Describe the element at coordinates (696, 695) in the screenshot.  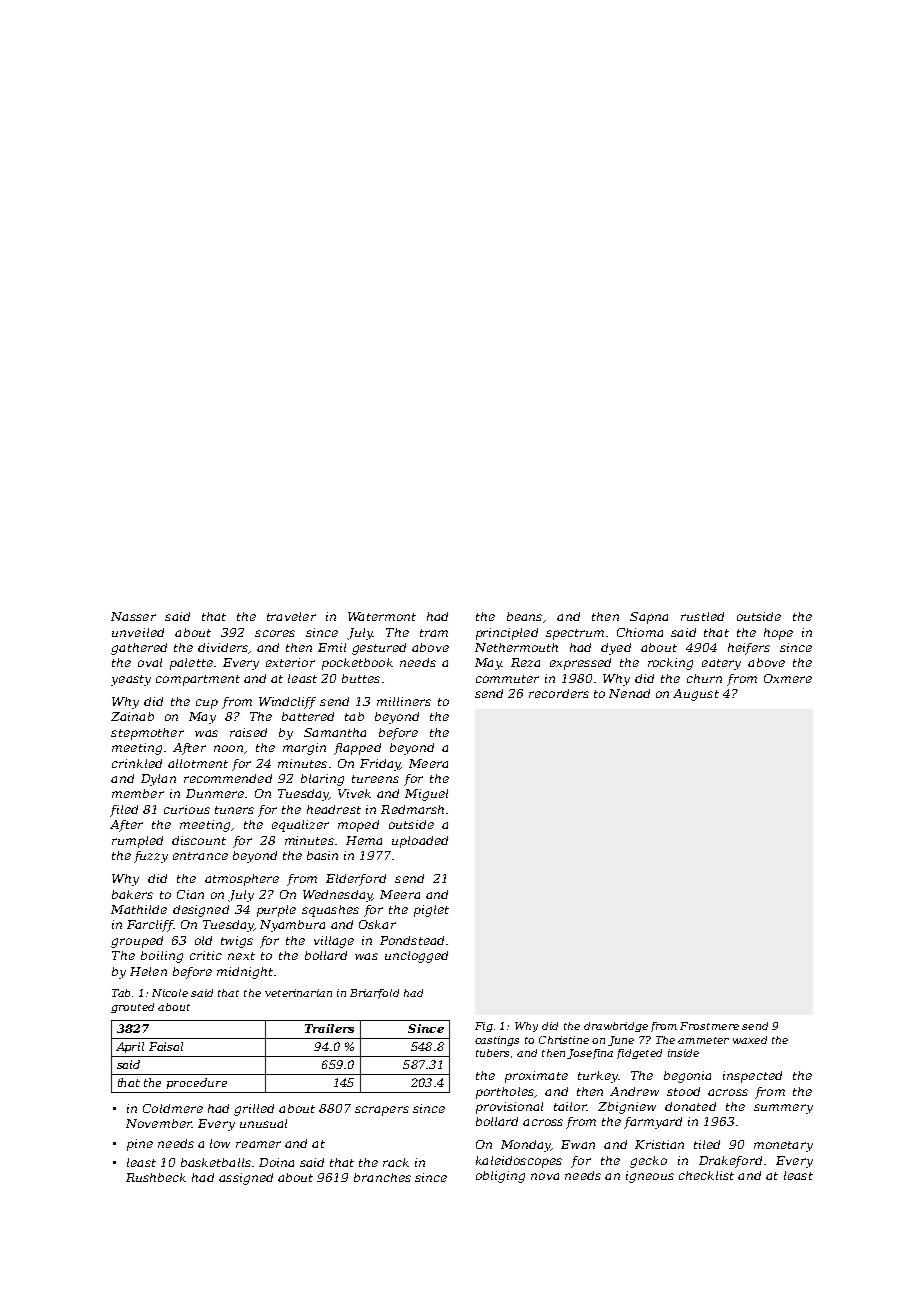
I see `August` at that location.
